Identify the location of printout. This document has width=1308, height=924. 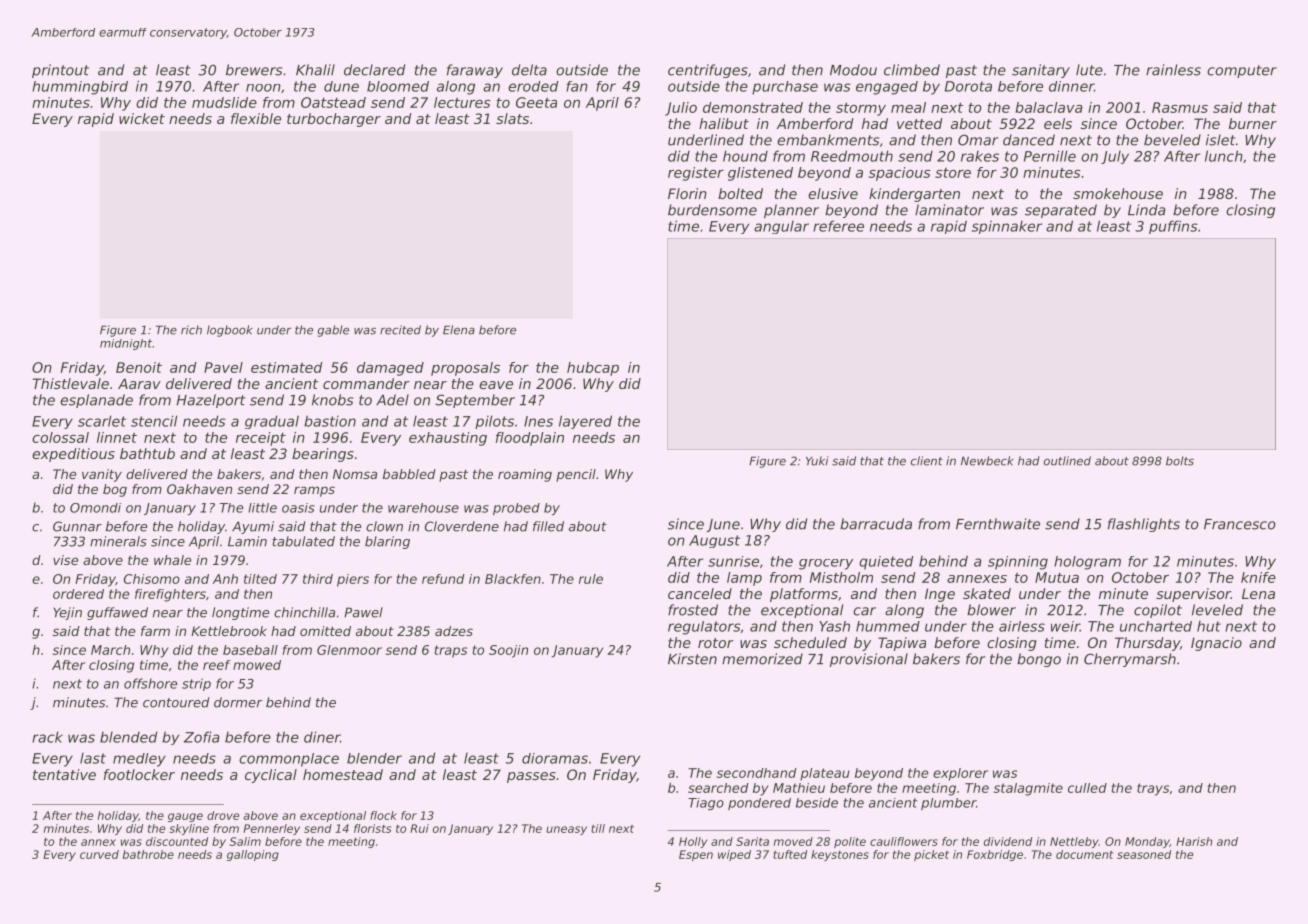
(60, 71).
